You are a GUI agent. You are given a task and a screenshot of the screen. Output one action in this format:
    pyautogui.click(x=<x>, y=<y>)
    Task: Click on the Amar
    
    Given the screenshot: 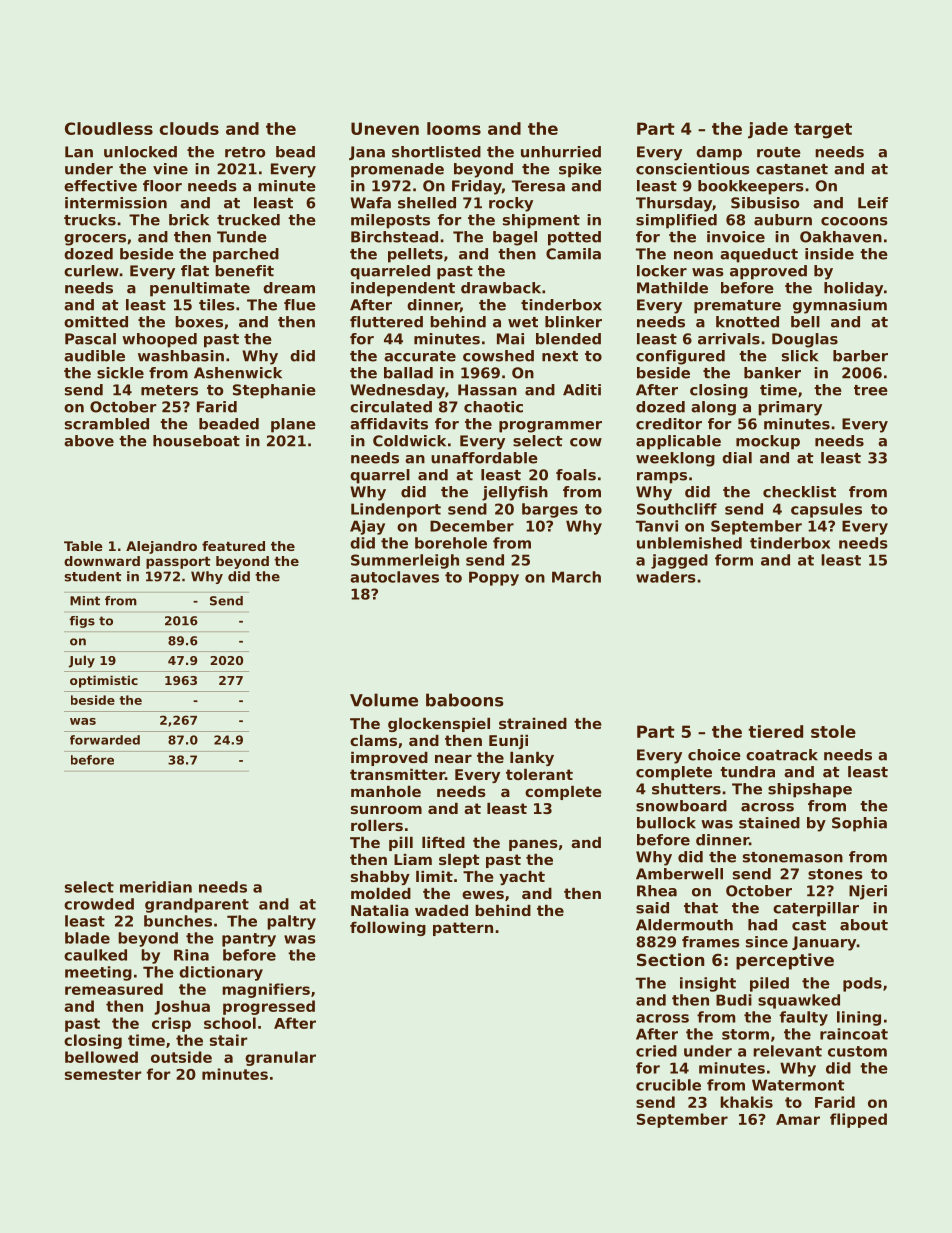 What is the action you would take?
    pyautogui.click(x=798, y=1119)
